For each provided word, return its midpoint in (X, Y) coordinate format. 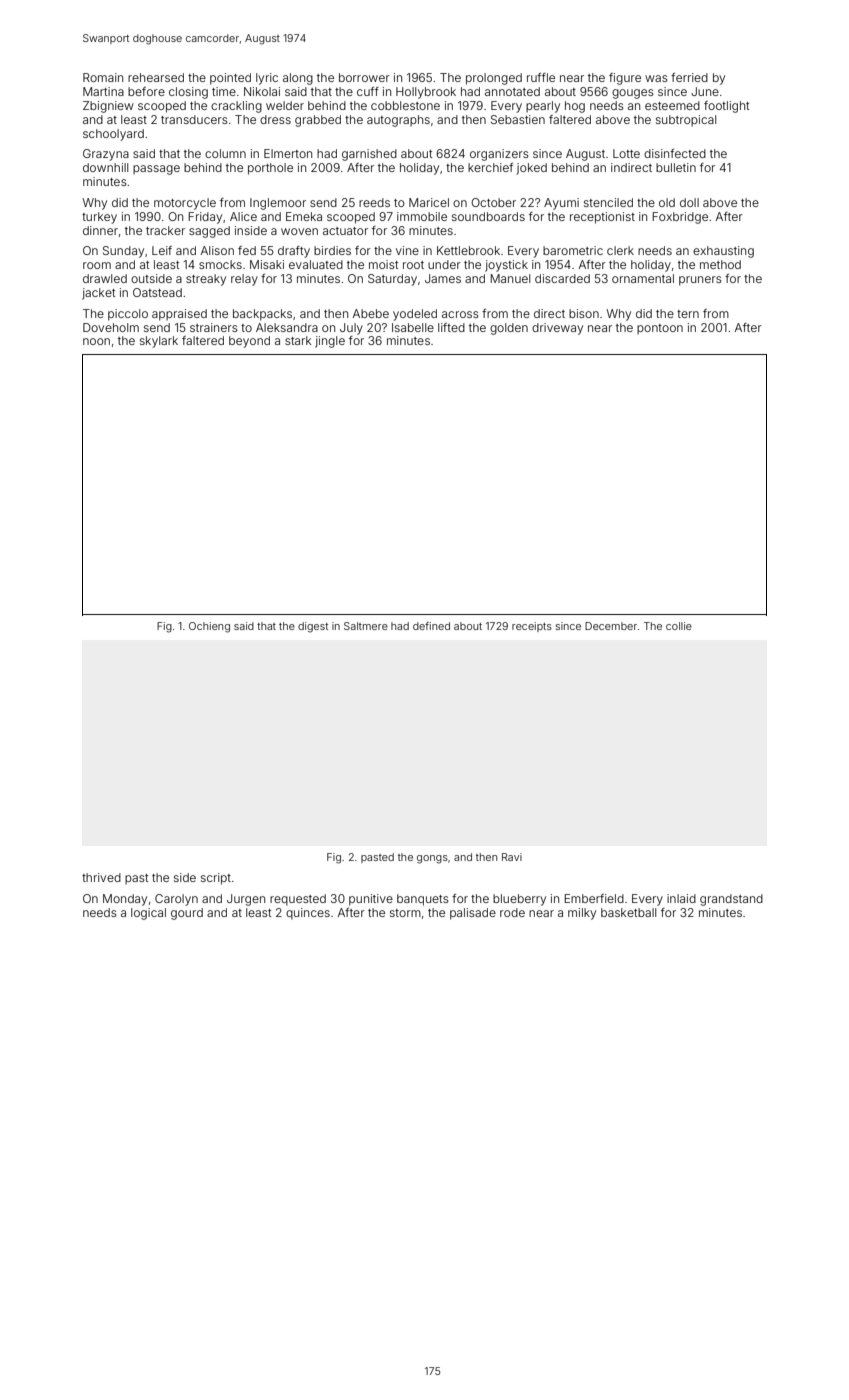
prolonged (494, 79)
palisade (473, 914)
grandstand (731, 900)
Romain (103, 77)
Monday (125, 900)
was (656, 78)
